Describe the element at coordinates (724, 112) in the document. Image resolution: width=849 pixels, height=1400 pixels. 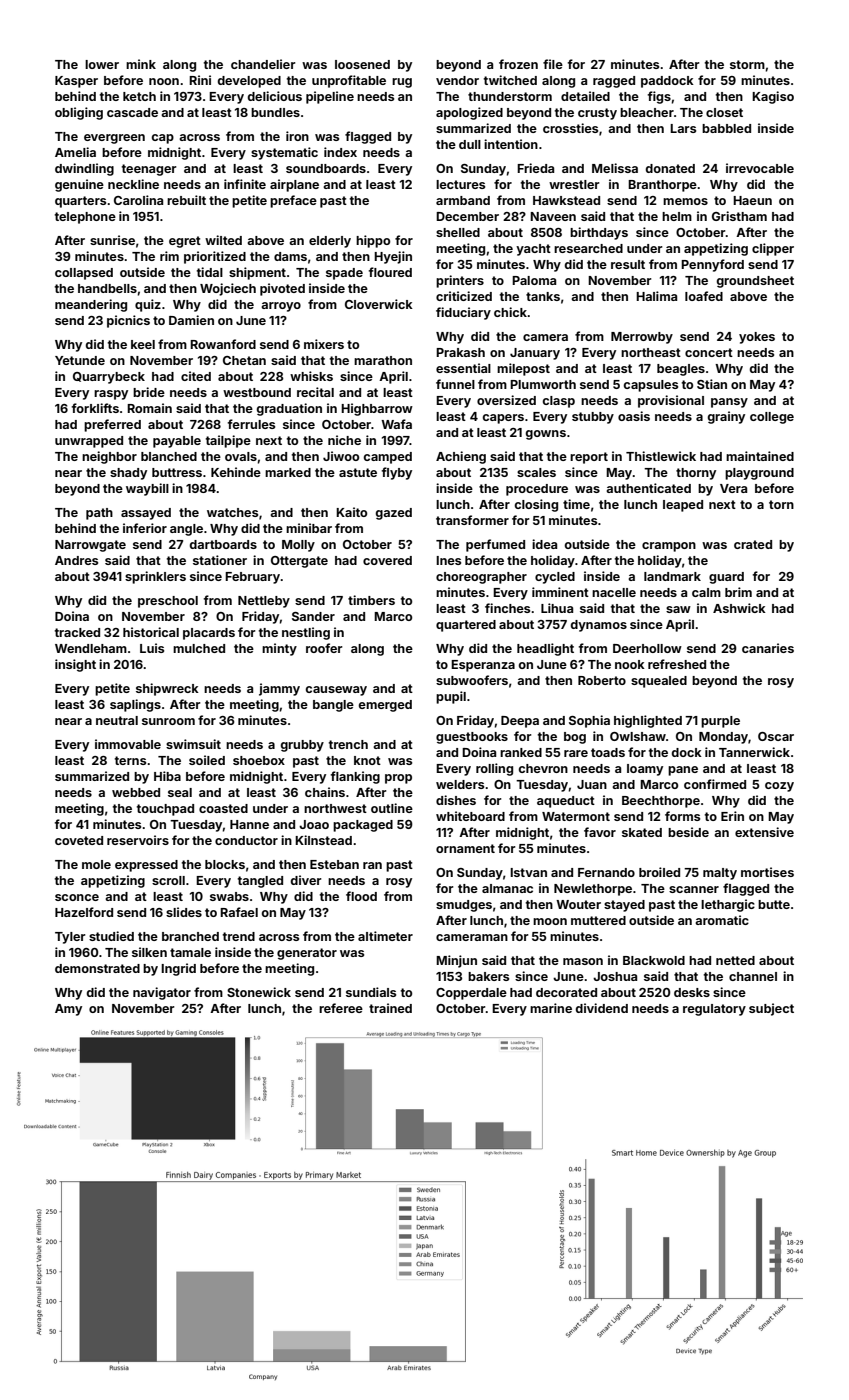
I see `closet` at that location.
